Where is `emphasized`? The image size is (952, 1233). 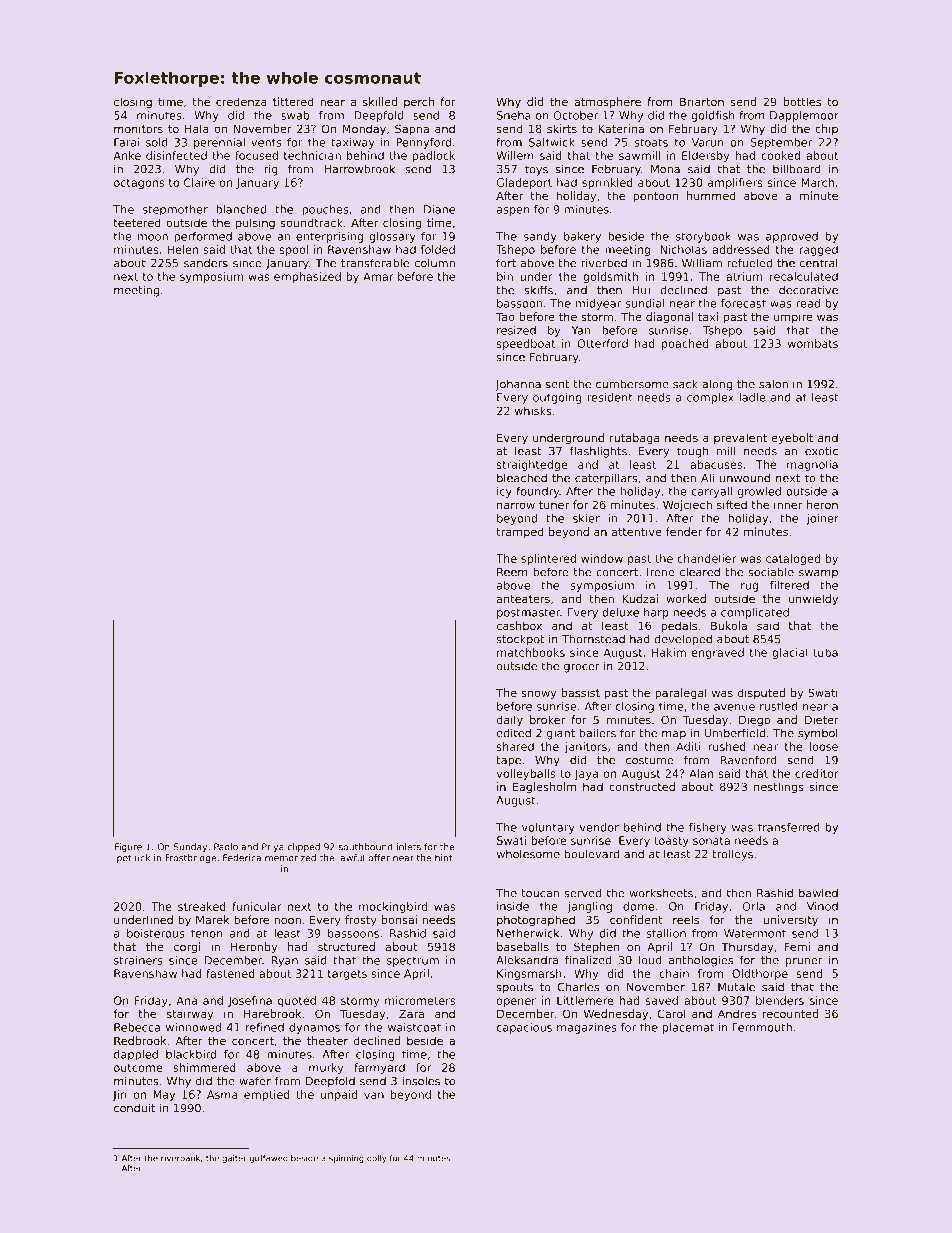 emphasized is located at coordinates (307, 277).
